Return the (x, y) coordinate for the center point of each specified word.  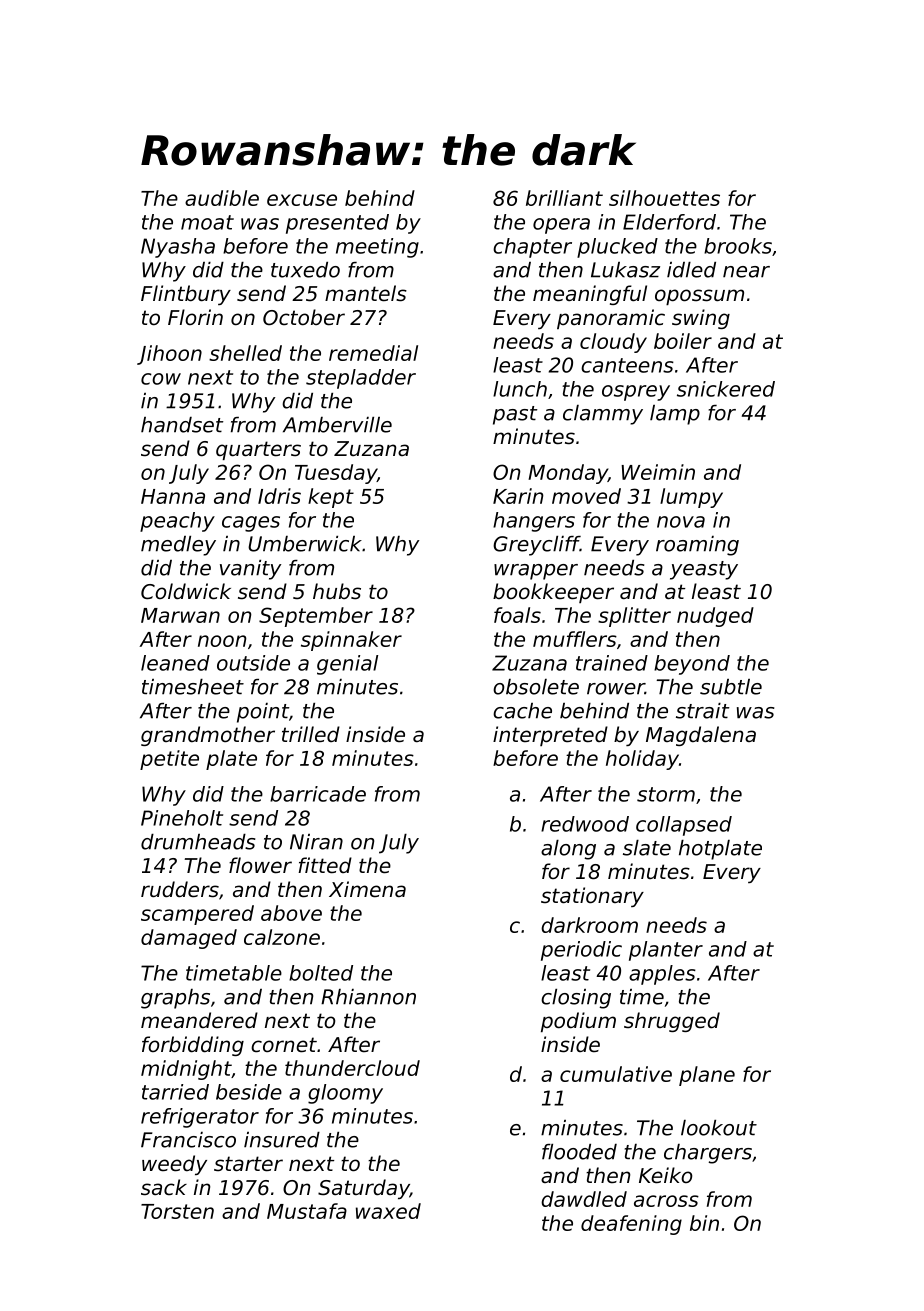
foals (517, 615)
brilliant (564, 198)
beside (249, 1092)
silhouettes (664, 198)
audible (222, 198)
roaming (697, 546)
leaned (175, 663)
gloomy (345, 1094)
